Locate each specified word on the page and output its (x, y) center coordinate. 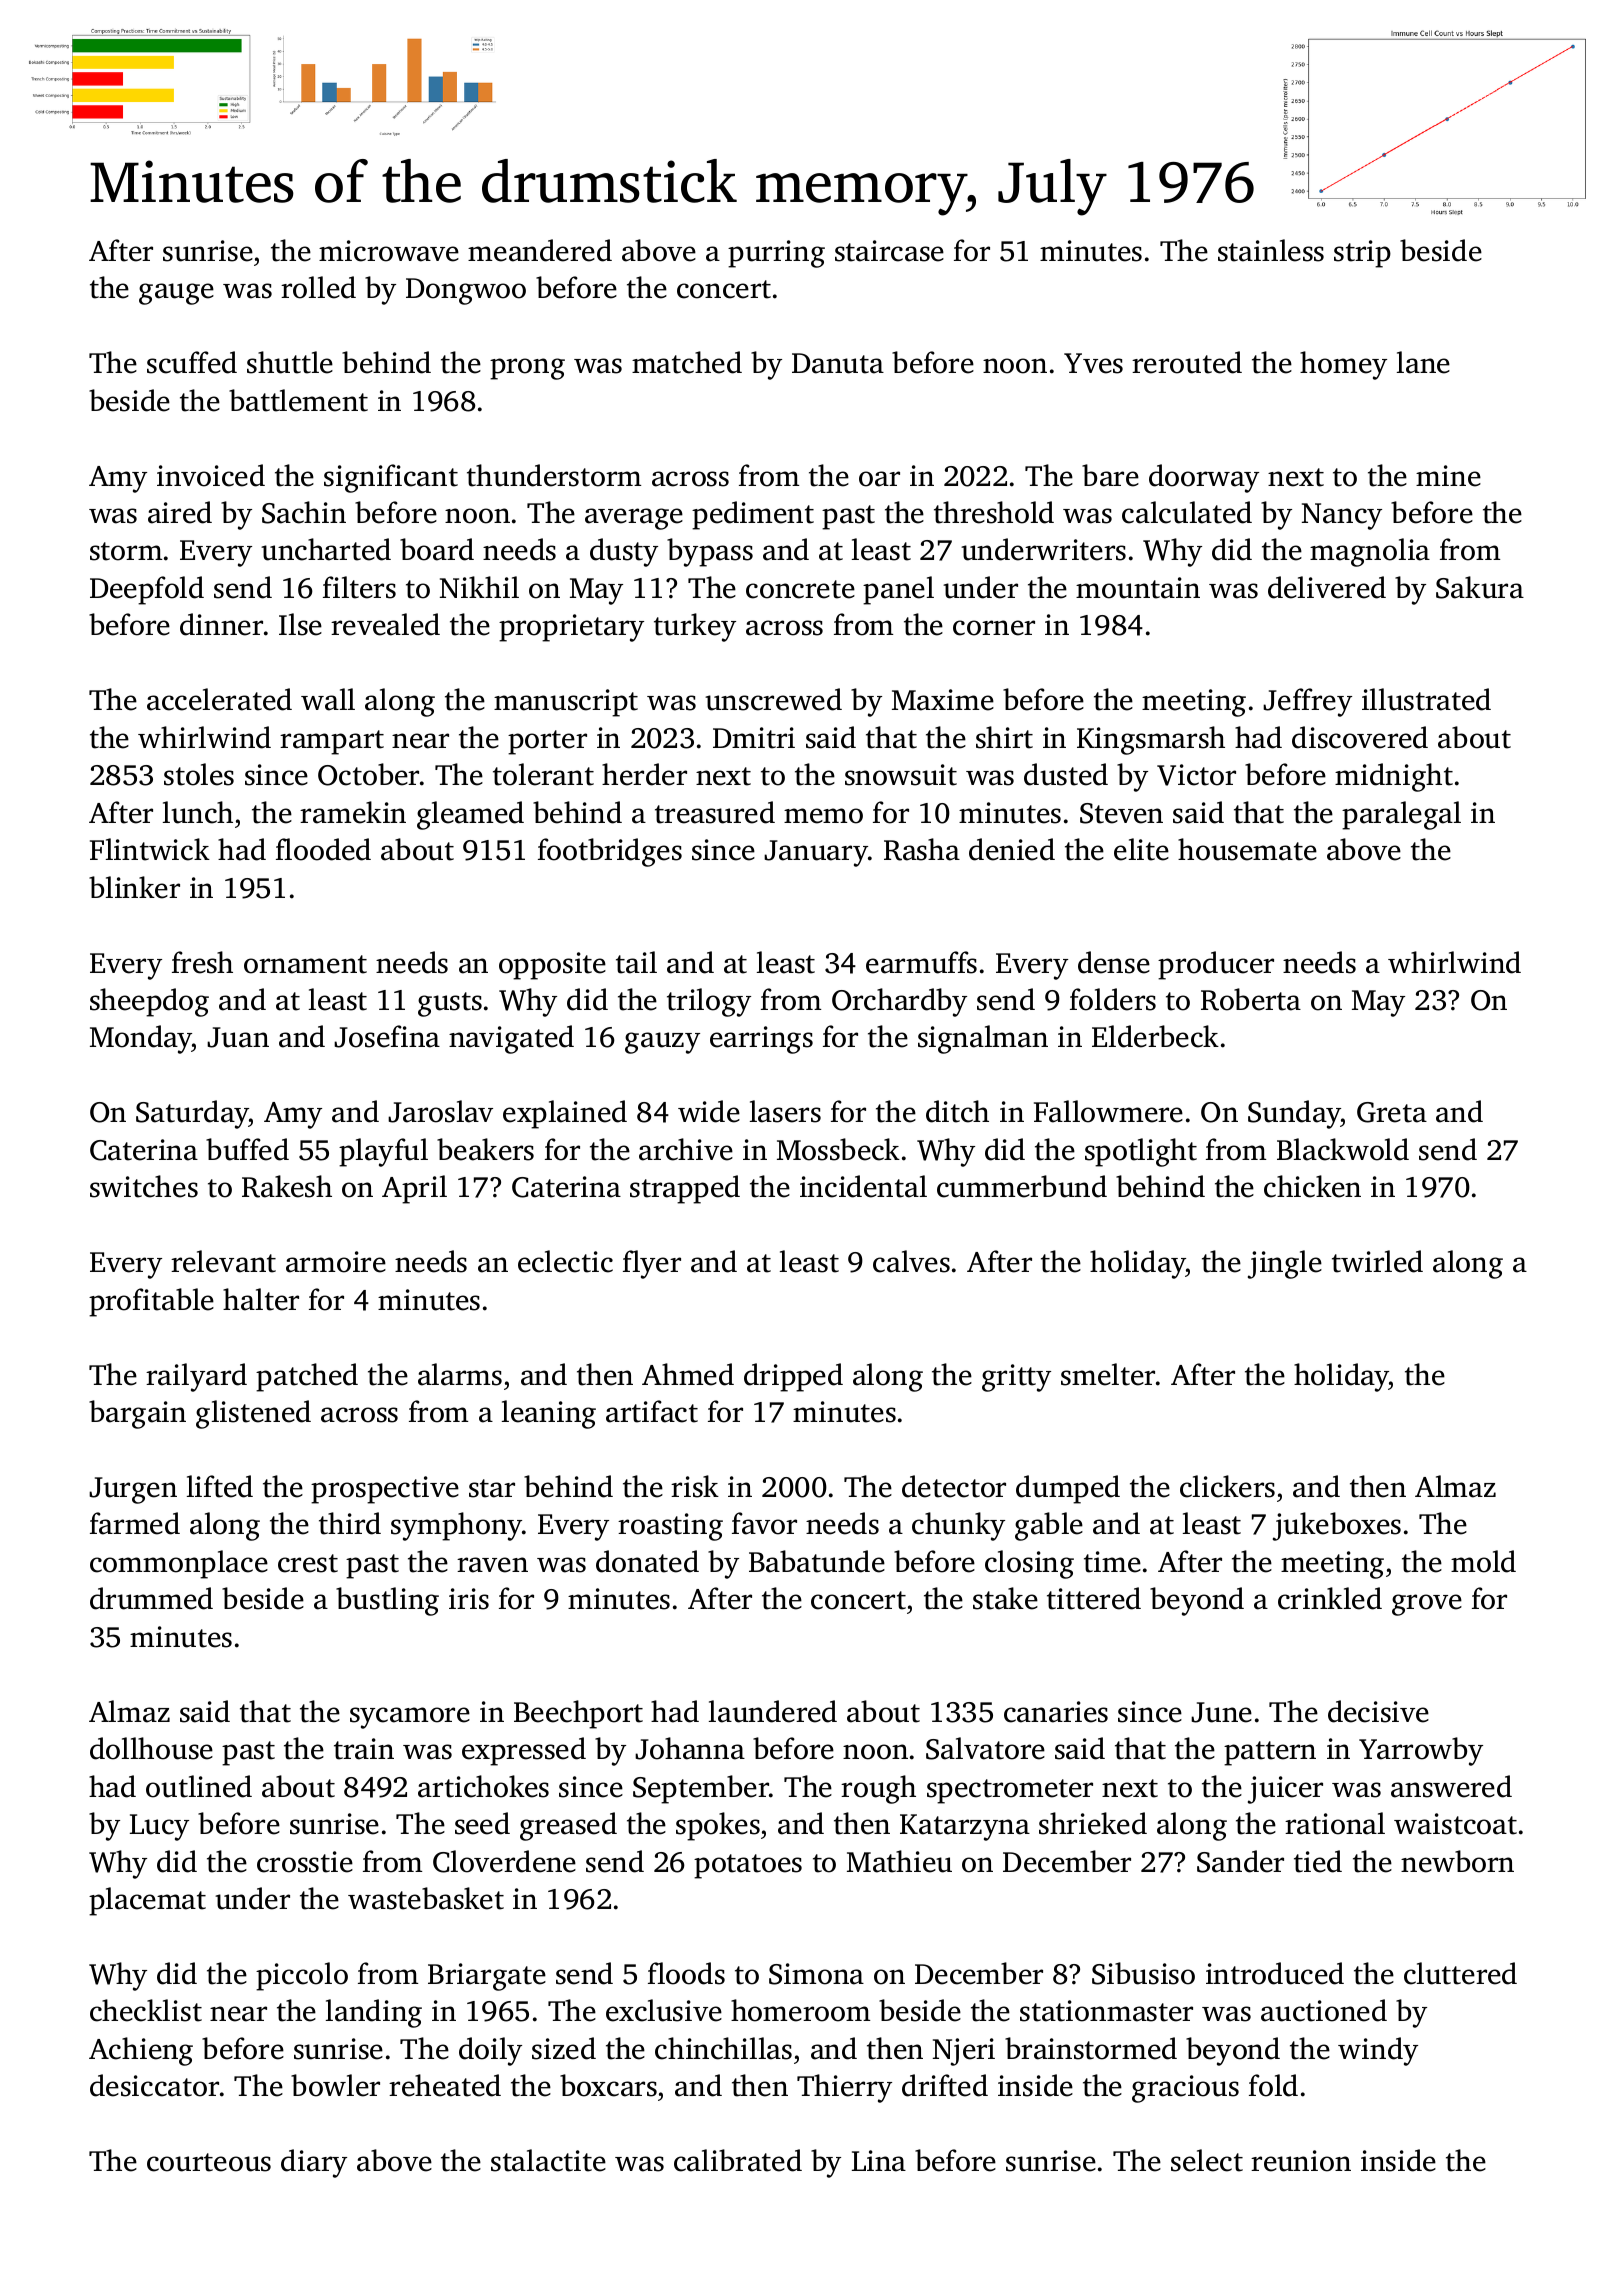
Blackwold (1343, 1149)
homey (1343, 365)
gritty (1016, 1378)
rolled (318, 287)
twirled (1377, 1261)
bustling (387, 1601)
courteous (209, 2162)
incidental (863, 1186)
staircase (889, 251)
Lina (879, 2161)
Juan (238, 1037)
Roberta (1251, 999)
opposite (552, 966)
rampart (332, 742)
